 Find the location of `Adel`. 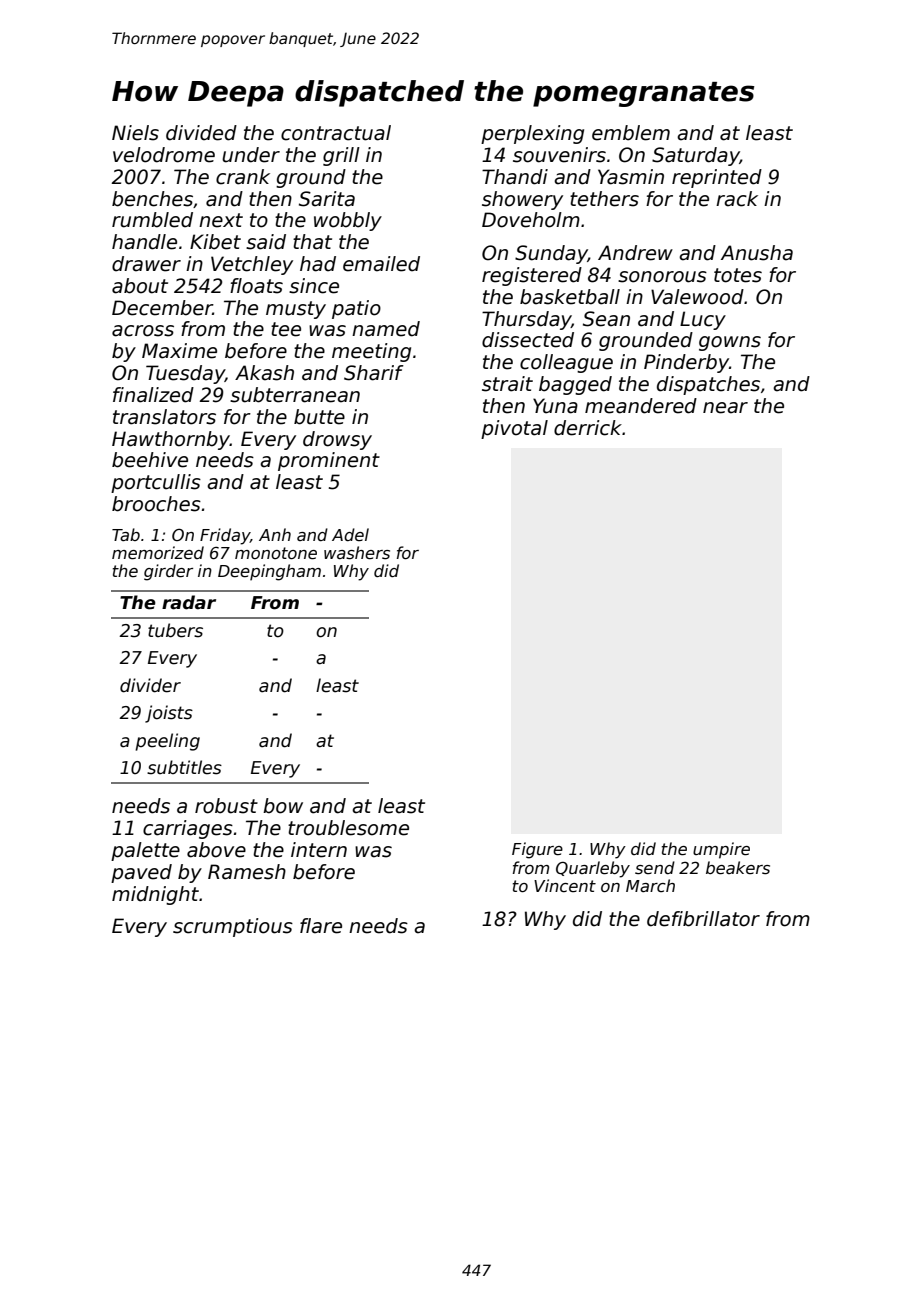

Adel is located at coordinates (350, 534).
